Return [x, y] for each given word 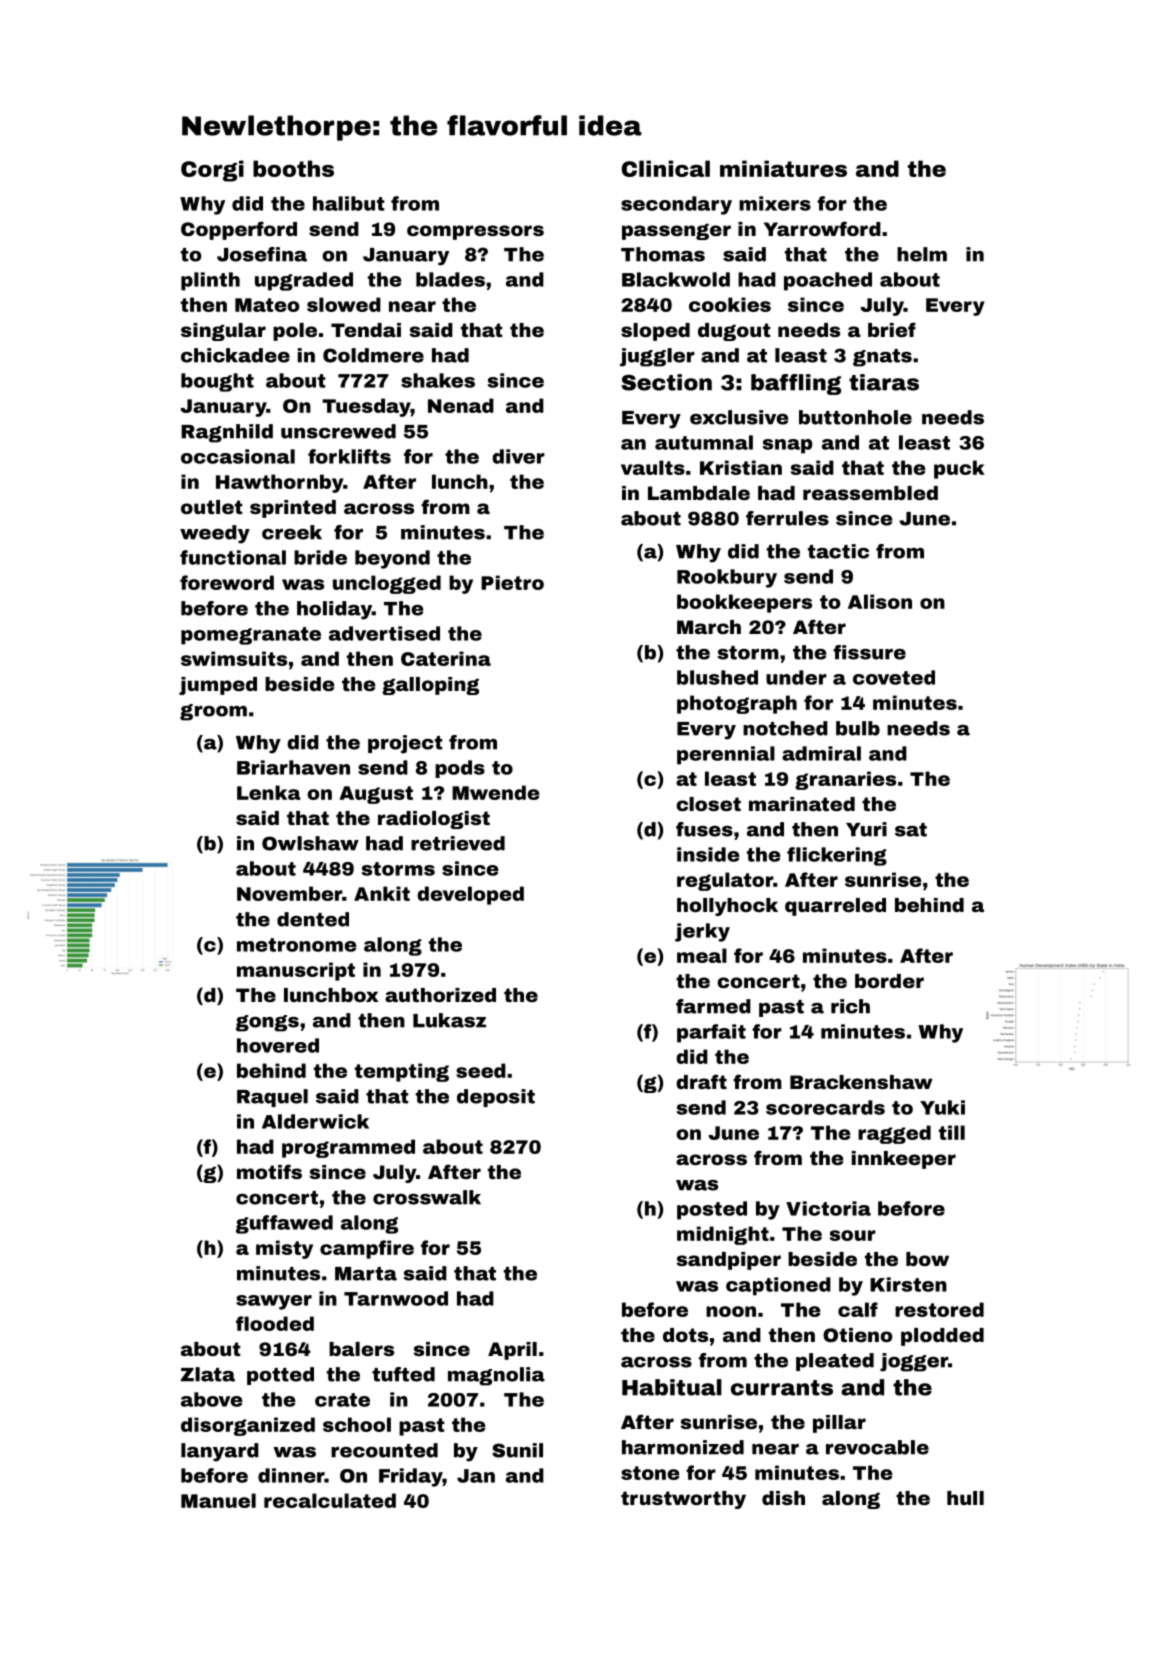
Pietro [512, 582]
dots [685, 1335]
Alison [880, 601]
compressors [475, 232]
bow [927, 1259]
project [405, 744]
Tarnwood [396, 1298]
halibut [349, 203]
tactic [838, 551]
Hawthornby [279, 483]
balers [361, 1349]
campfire [367, 1249]
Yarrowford [822, 228]
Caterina [446, 658]
